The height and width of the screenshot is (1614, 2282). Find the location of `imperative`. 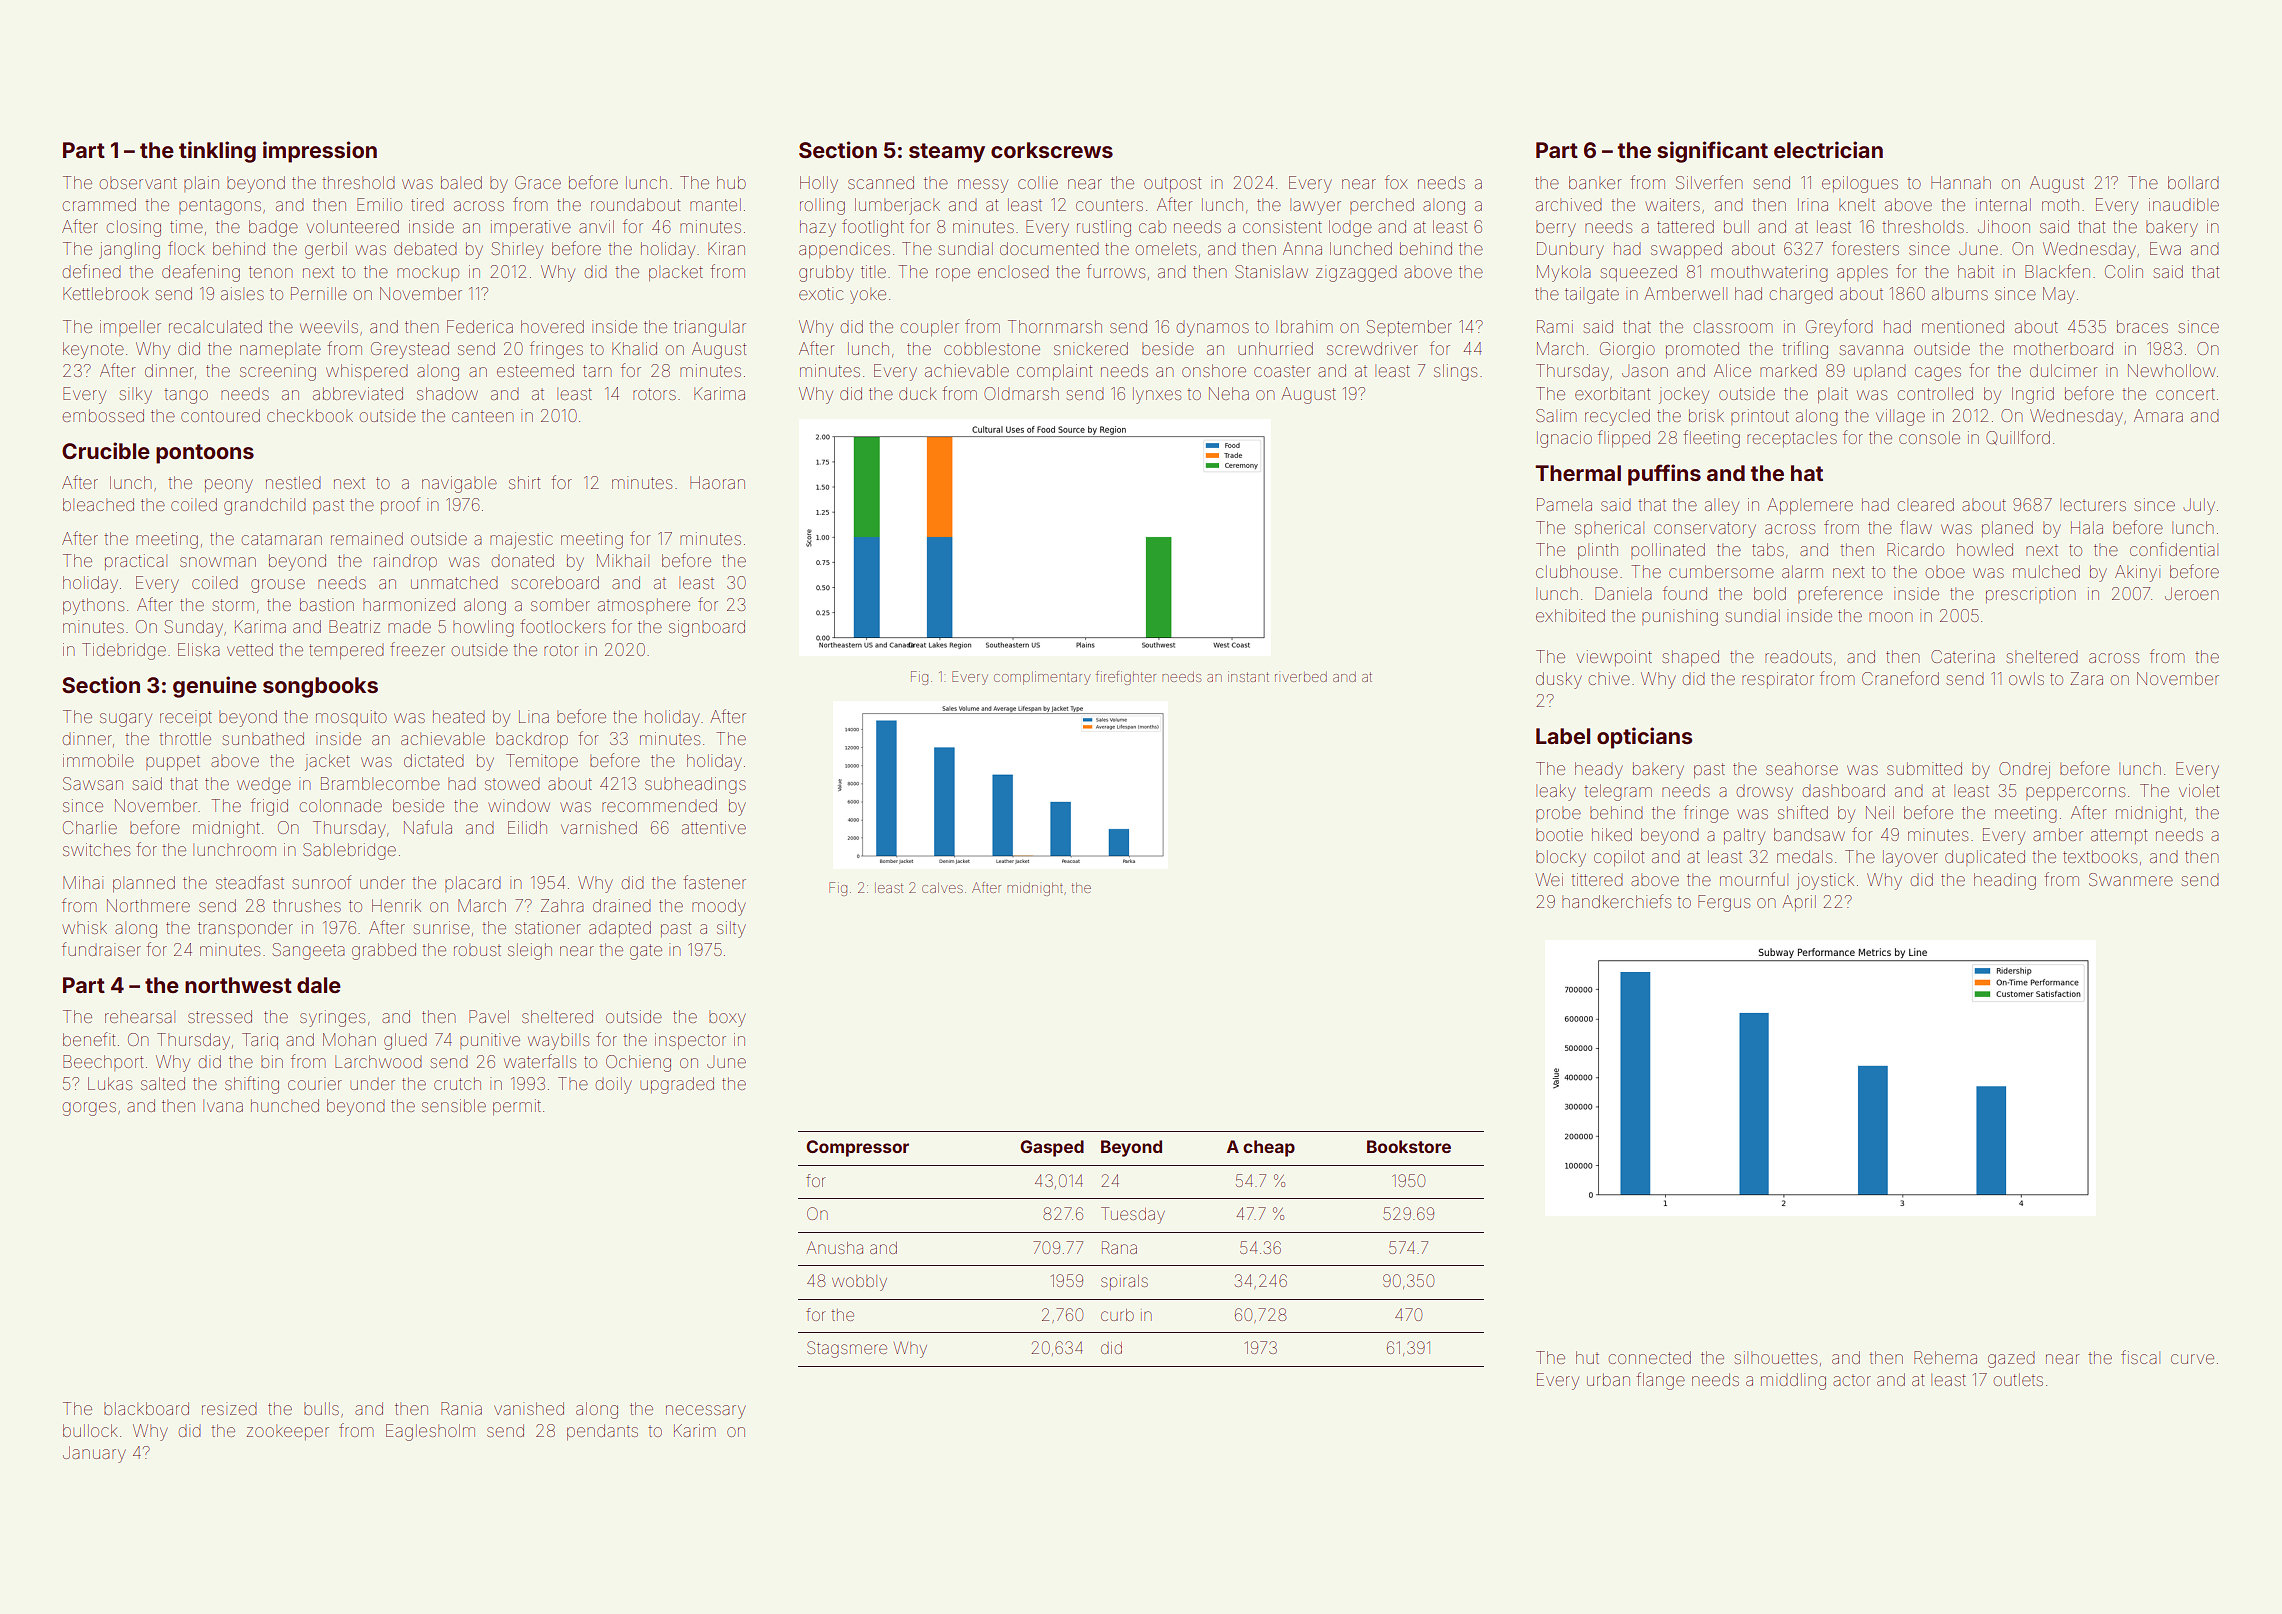

imperative is located at coordinates (531, 228).
